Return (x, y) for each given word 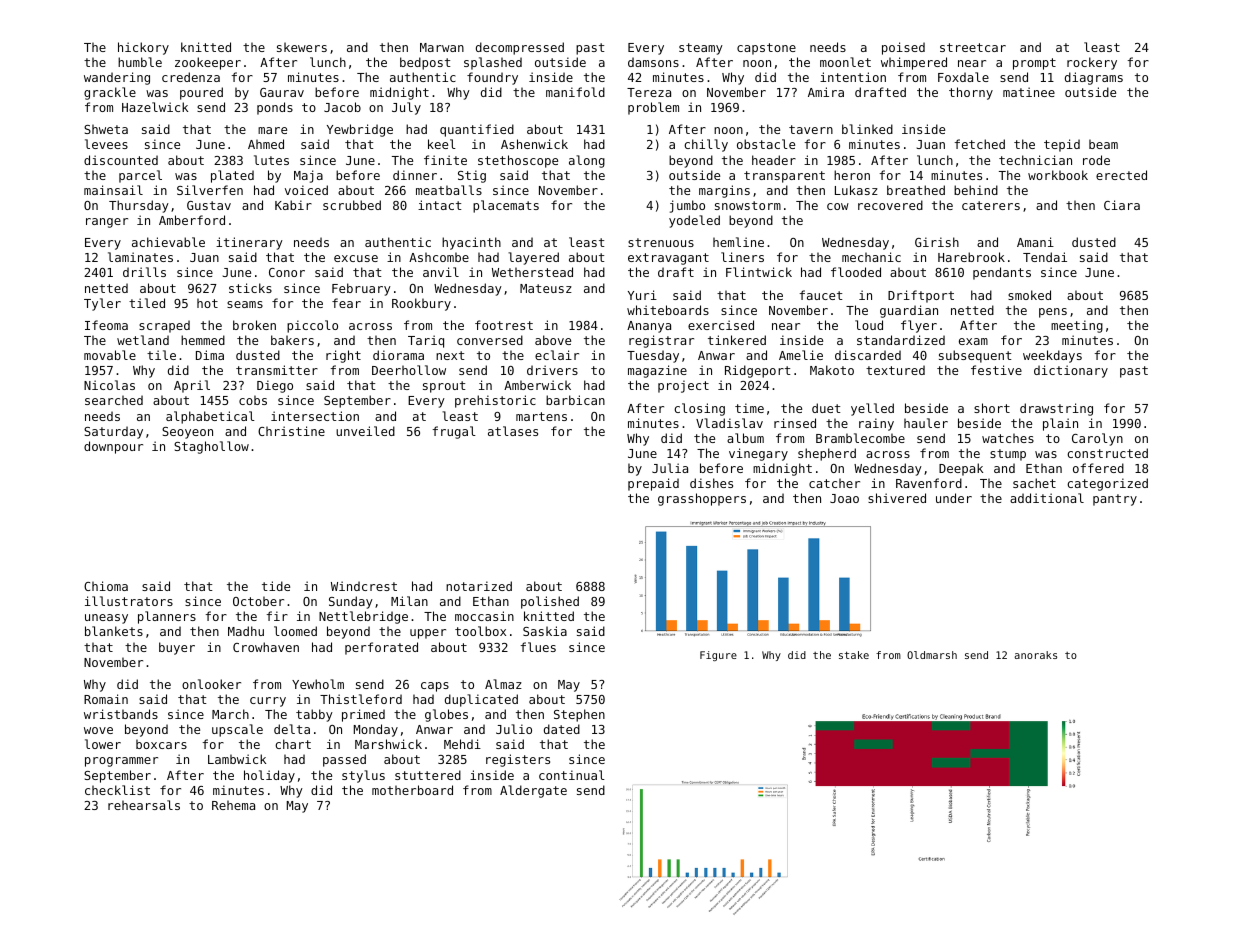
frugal (454, 432)
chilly (706, 145)
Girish (937, 242)
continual (572, 775)
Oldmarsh (932, 655)
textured (895, 370)
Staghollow (211, 447)
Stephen (579, 715)
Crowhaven (266, 647)
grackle (110, 93)
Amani (1035, 242)
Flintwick (759, 272)
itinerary (249, 243)
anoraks (1035, 655)
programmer (121, 762)
